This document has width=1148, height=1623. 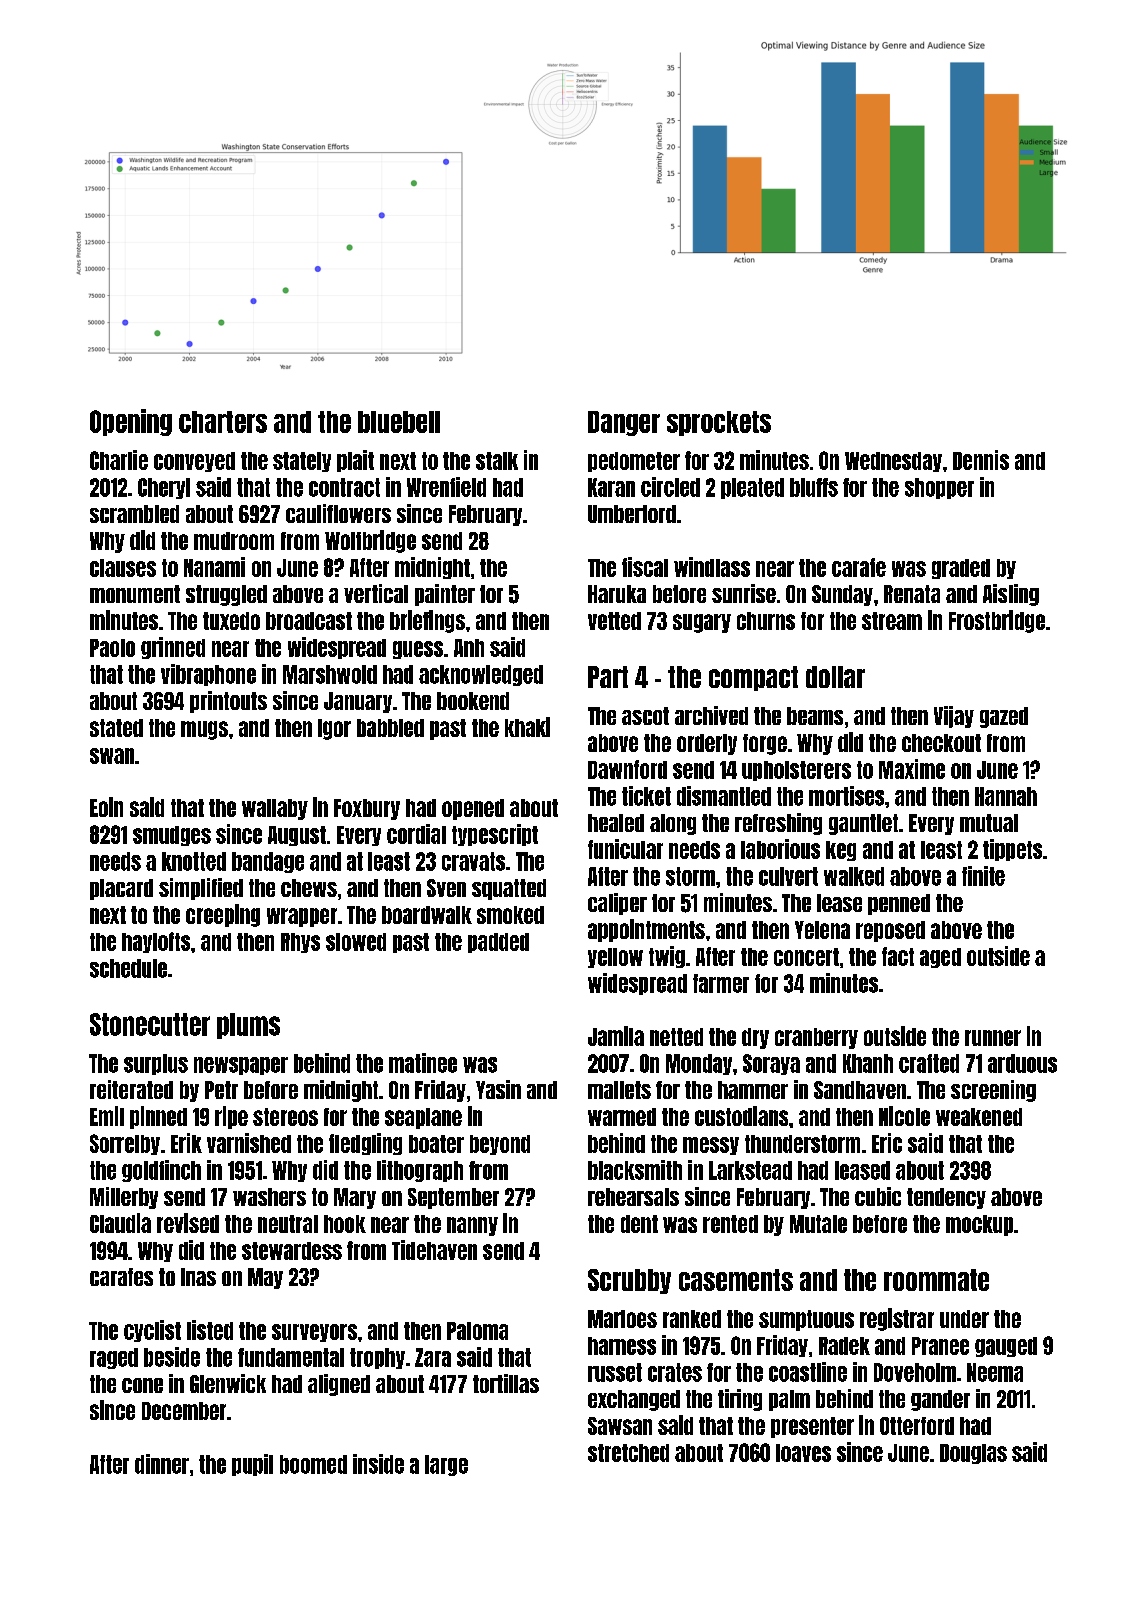 I want to click on Opening, so click(x=131, y=422).
